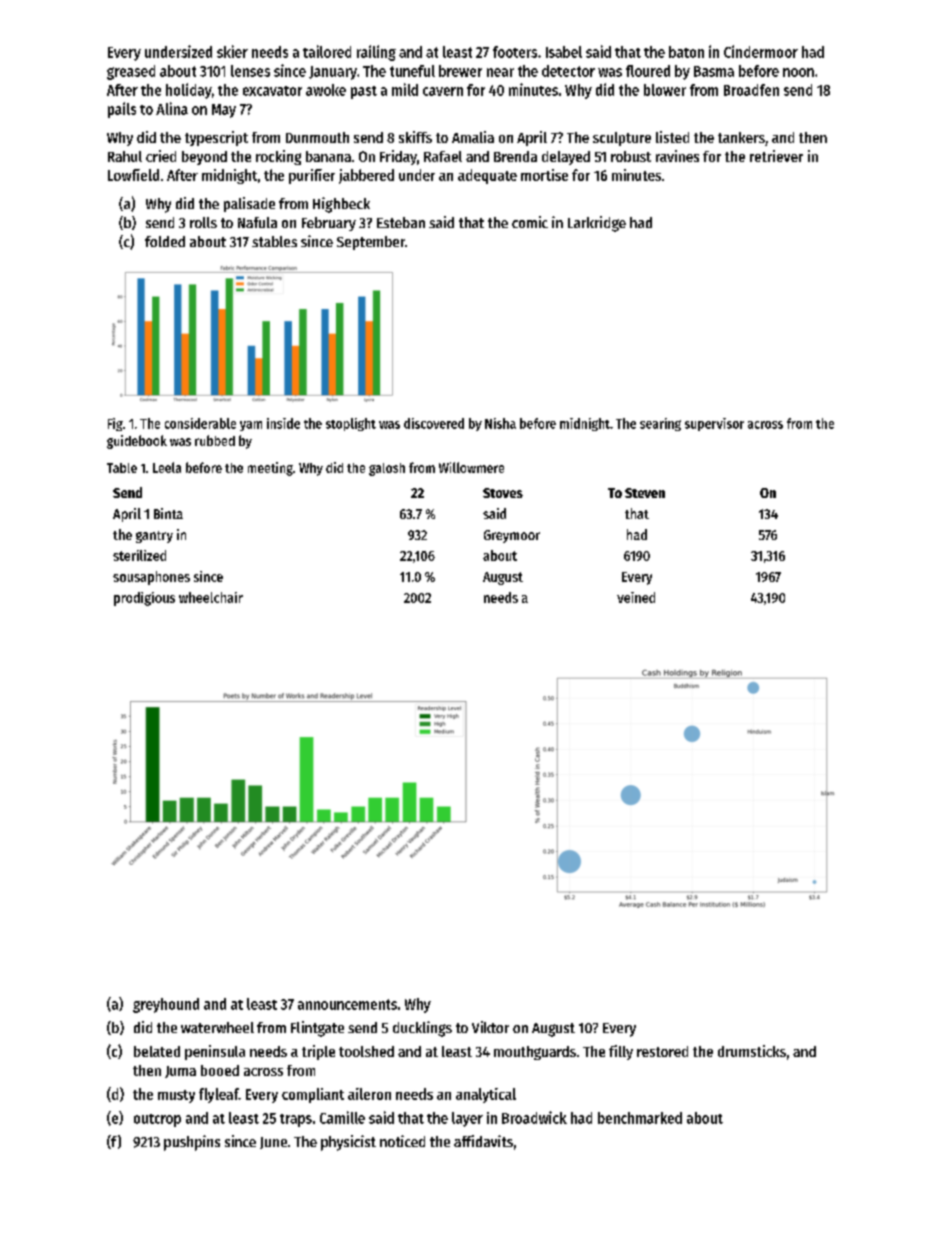 This page has height=1233, width=952. What do you see at coordinates (151, 578) in the page?
I see `sousaphones` at bounding box center [151, 578].
